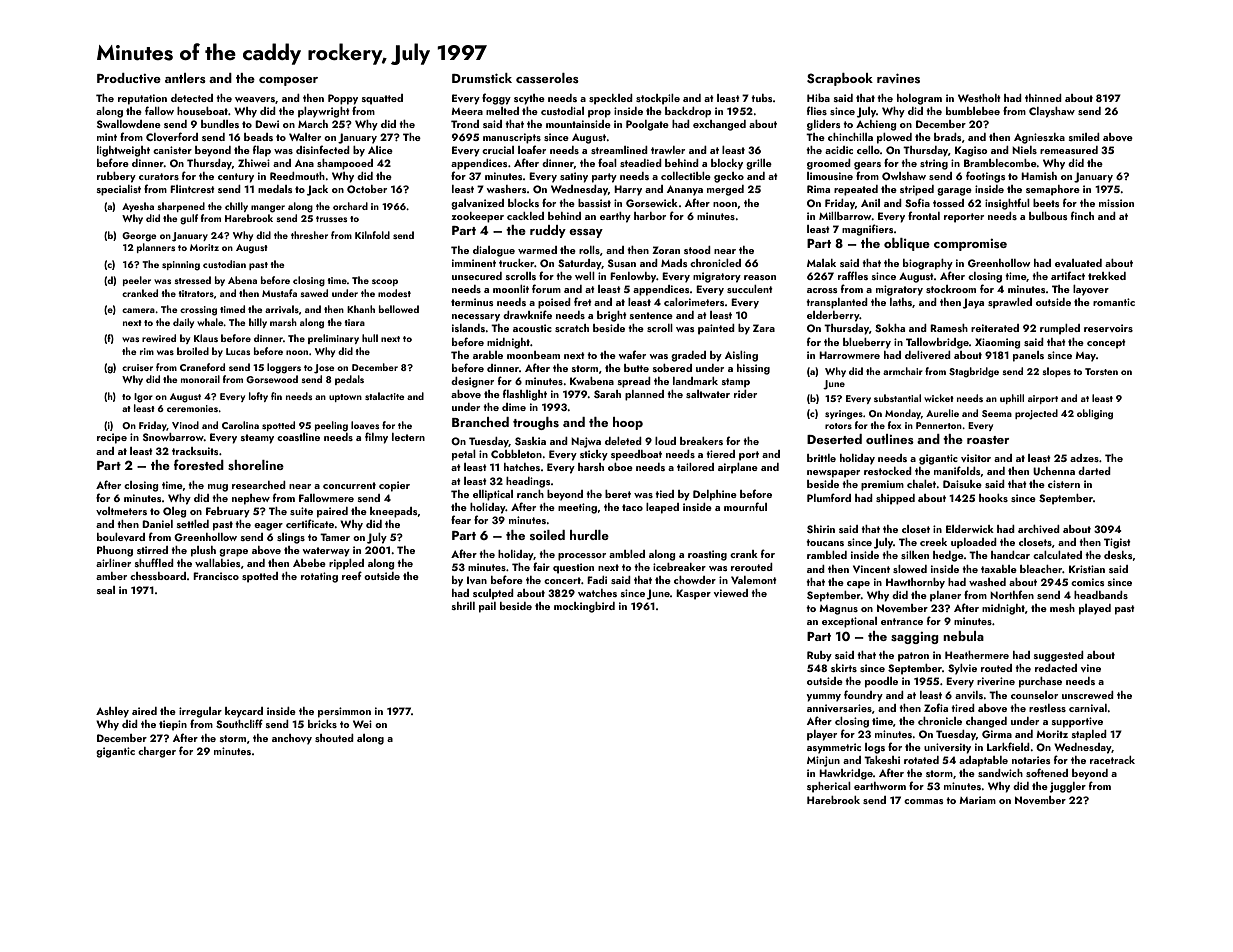 The image size is (1233, 952). Describe the element at coordinates (185, 78) in the page. I see `antlers` at that location.
